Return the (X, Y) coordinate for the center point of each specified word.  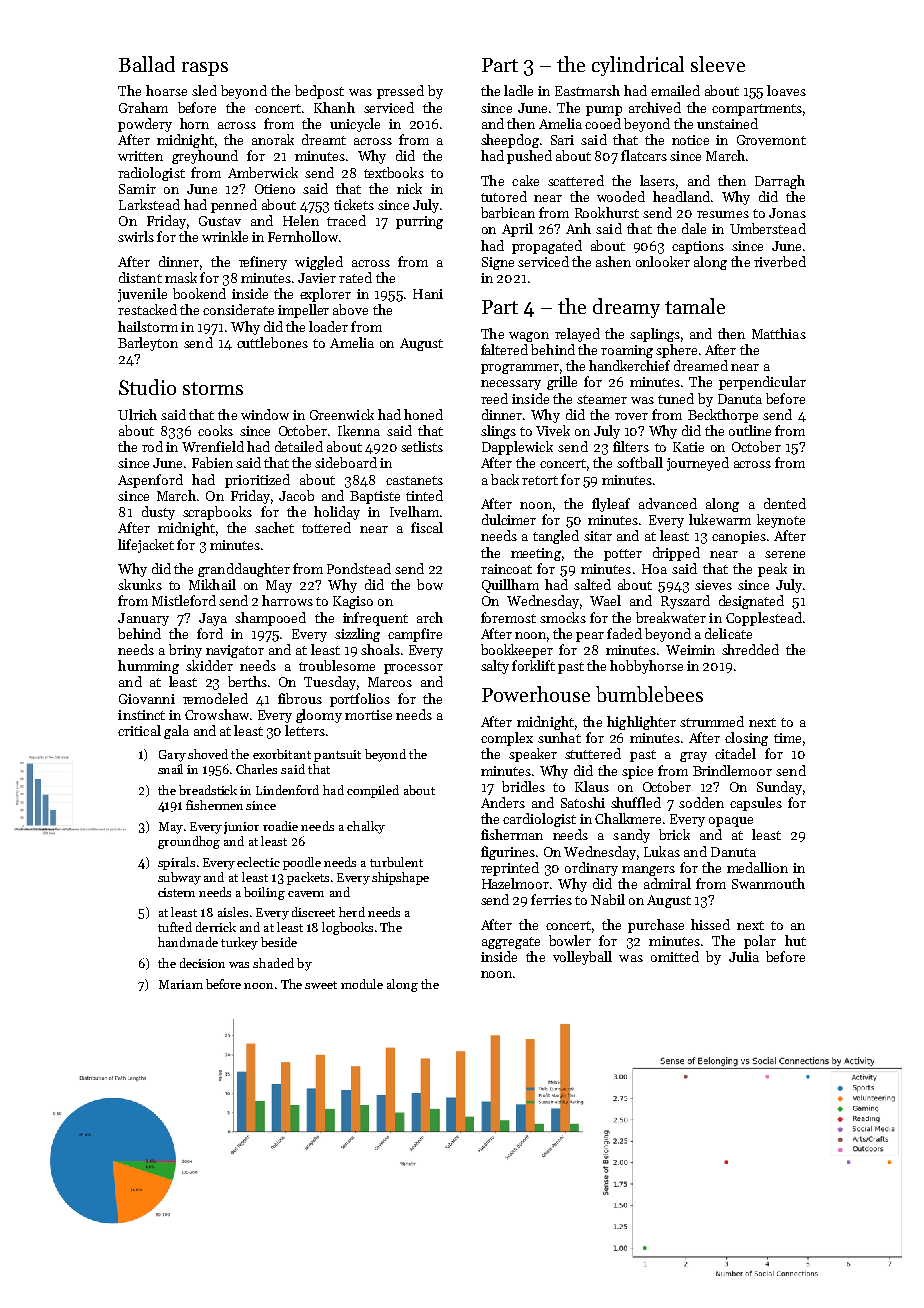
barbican (508, 212)
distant (140, 277)
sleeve (718, 64)
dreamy (626, 308)
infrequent (375, 619)
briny (185, 651)
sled (204, 90)
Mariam (181, 984)
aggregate (511, 943)
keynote (781, 521)
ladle (518, 90)
